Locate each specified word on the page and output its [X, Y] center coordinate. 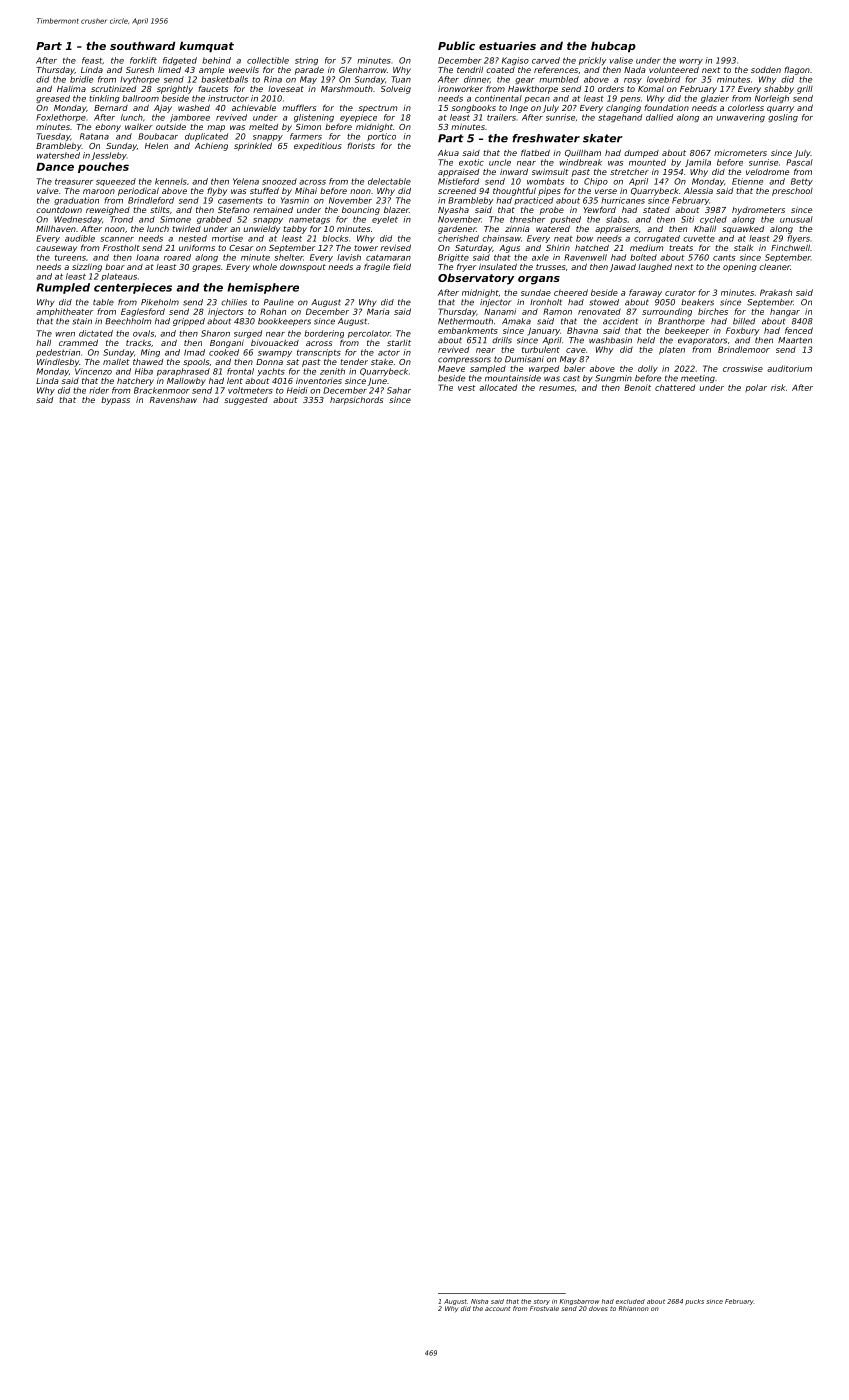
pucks [694, 1302]
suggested [246, 401]
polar [756, 388]
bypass [115, 401]
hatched [592, 248]
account [498, 1308]
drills [502, 340]
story [542, 1302]
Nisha [479, 1301]
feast [92, 60]
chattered [675, 387]
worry [691, 62]
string [306, 61]
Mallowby [186, 382]
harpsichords [356, 401]
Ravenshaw [173, 400]
